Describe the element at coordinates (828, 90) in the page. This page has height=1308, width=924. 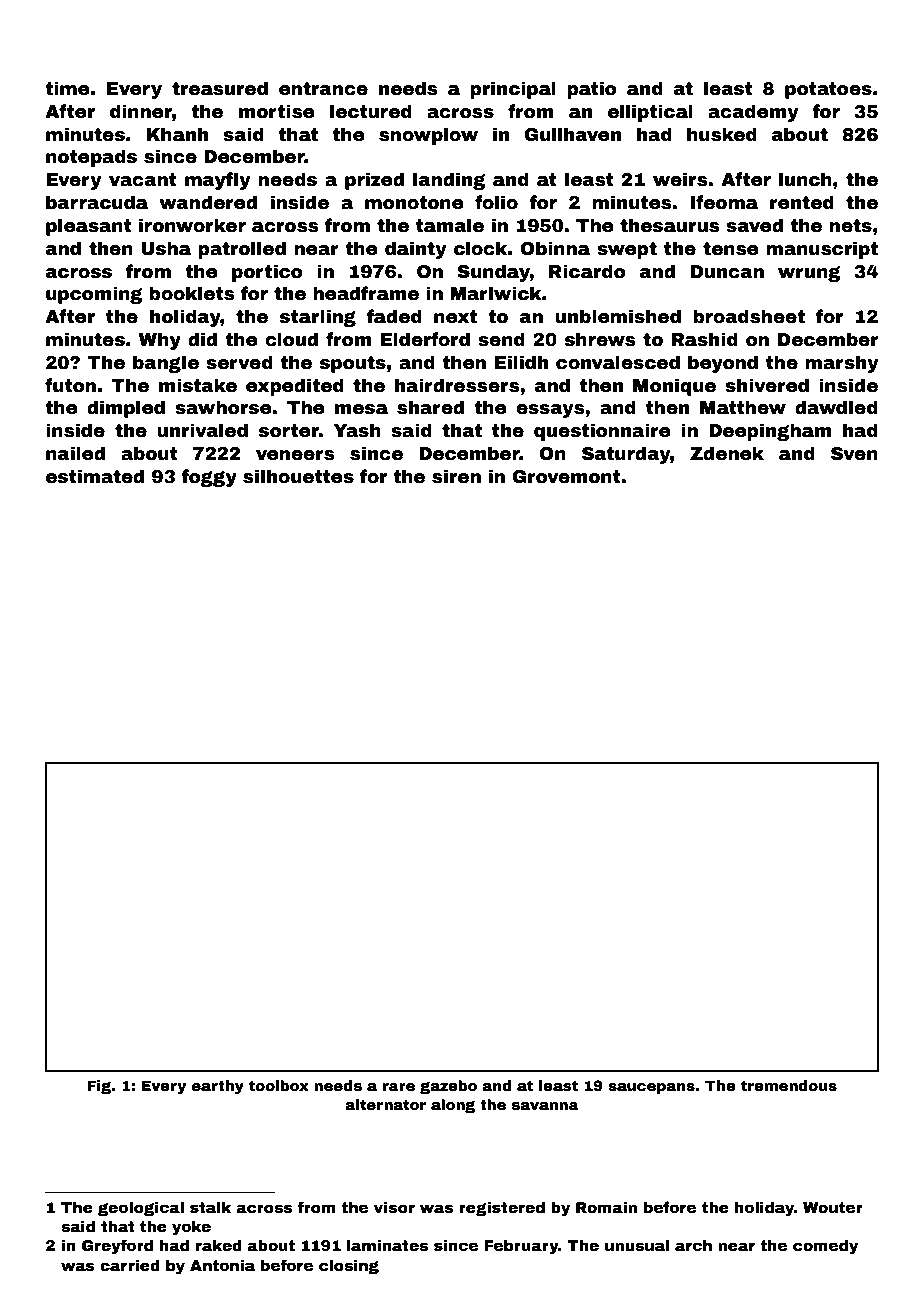
I see `potatoes` at that location.
